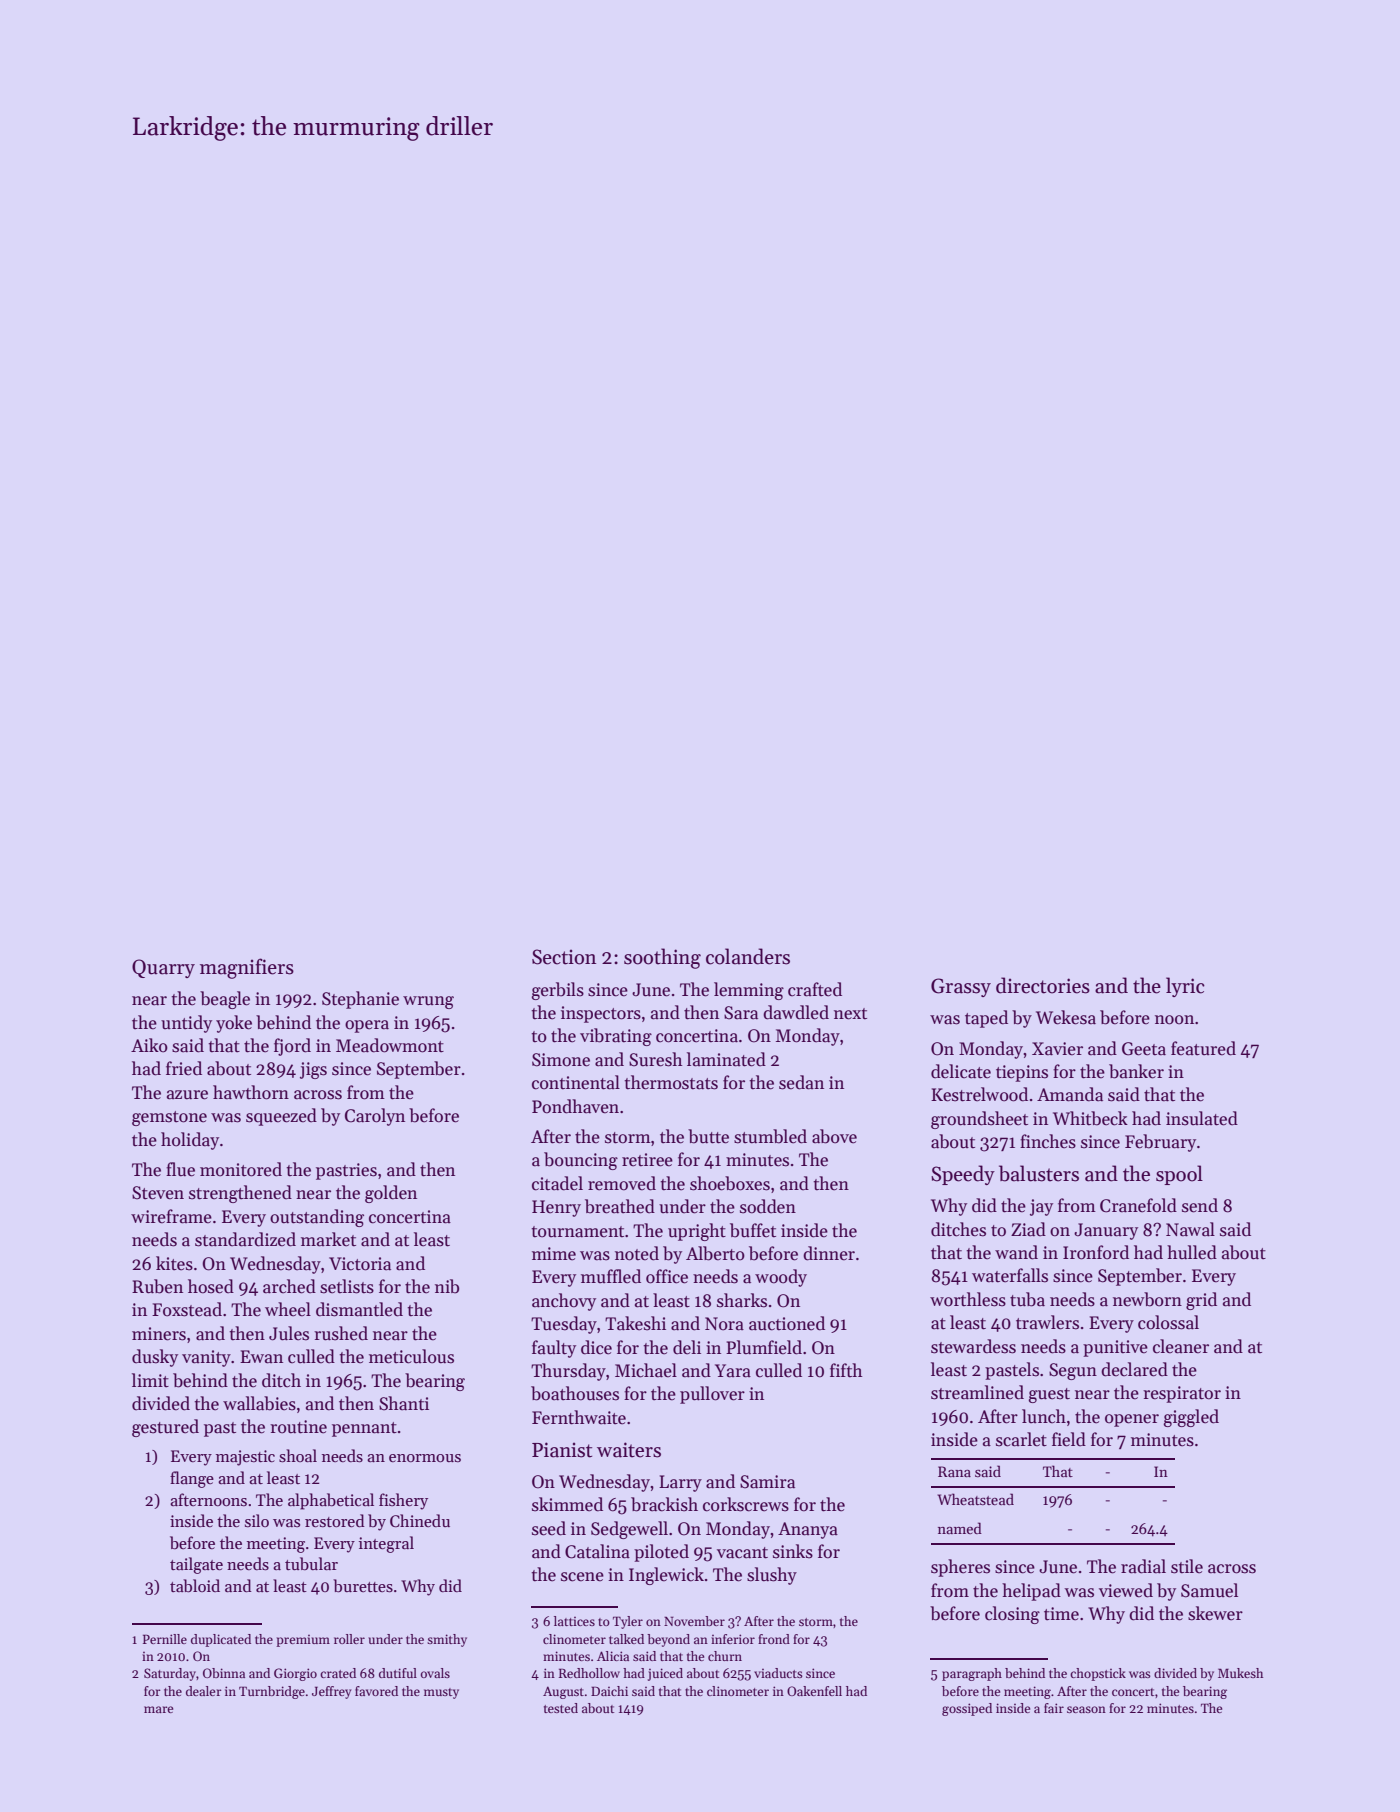 The image size is (1400, 1812). Describe the element at coordinates (1192, 1252) in the screenshot. I see `hulled` at that location.
